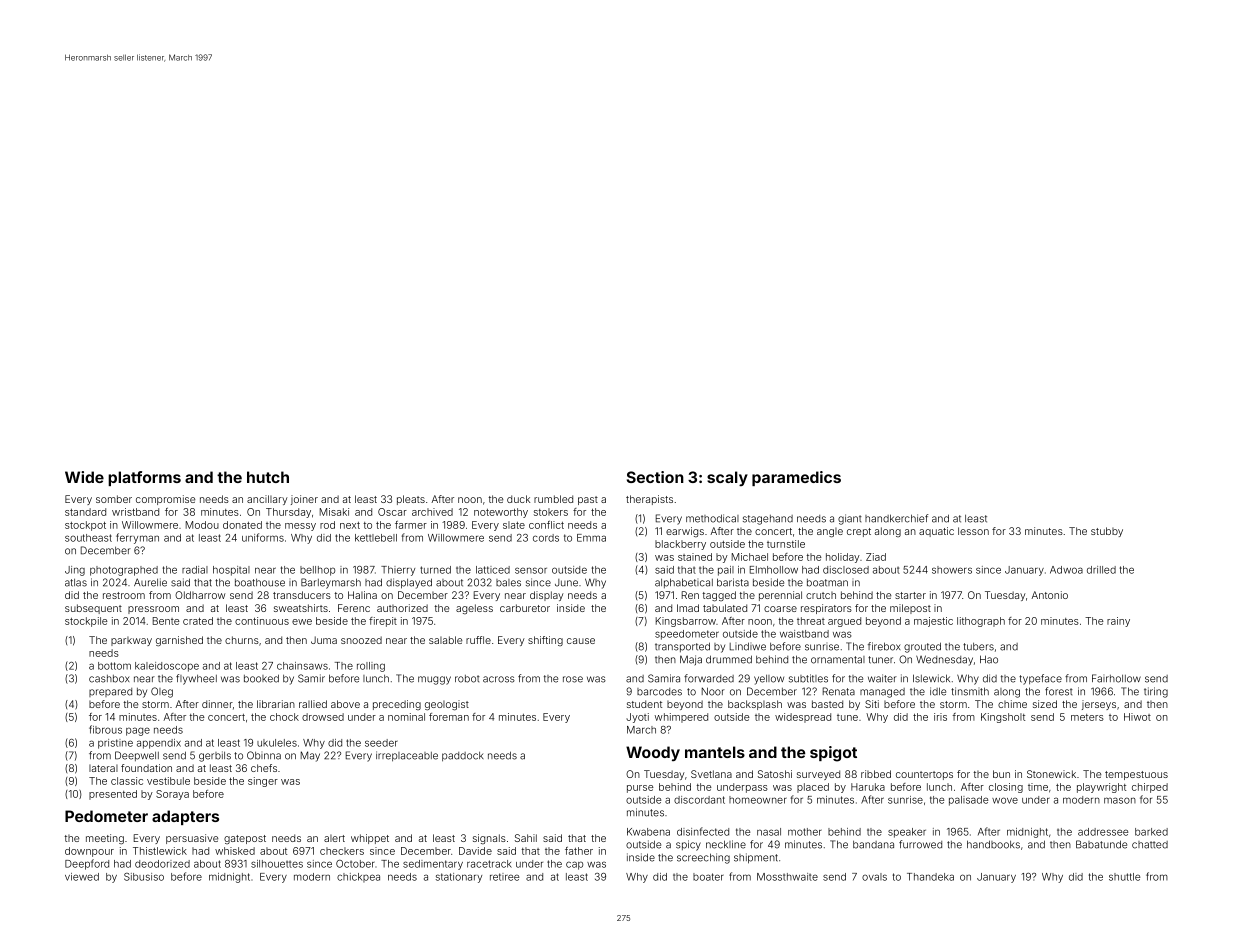 The height and width of the screenshot is (952, 1233). Describe the element at coordinates (1137, 717) in the screenshot. I see `Hiwot` at that location.
